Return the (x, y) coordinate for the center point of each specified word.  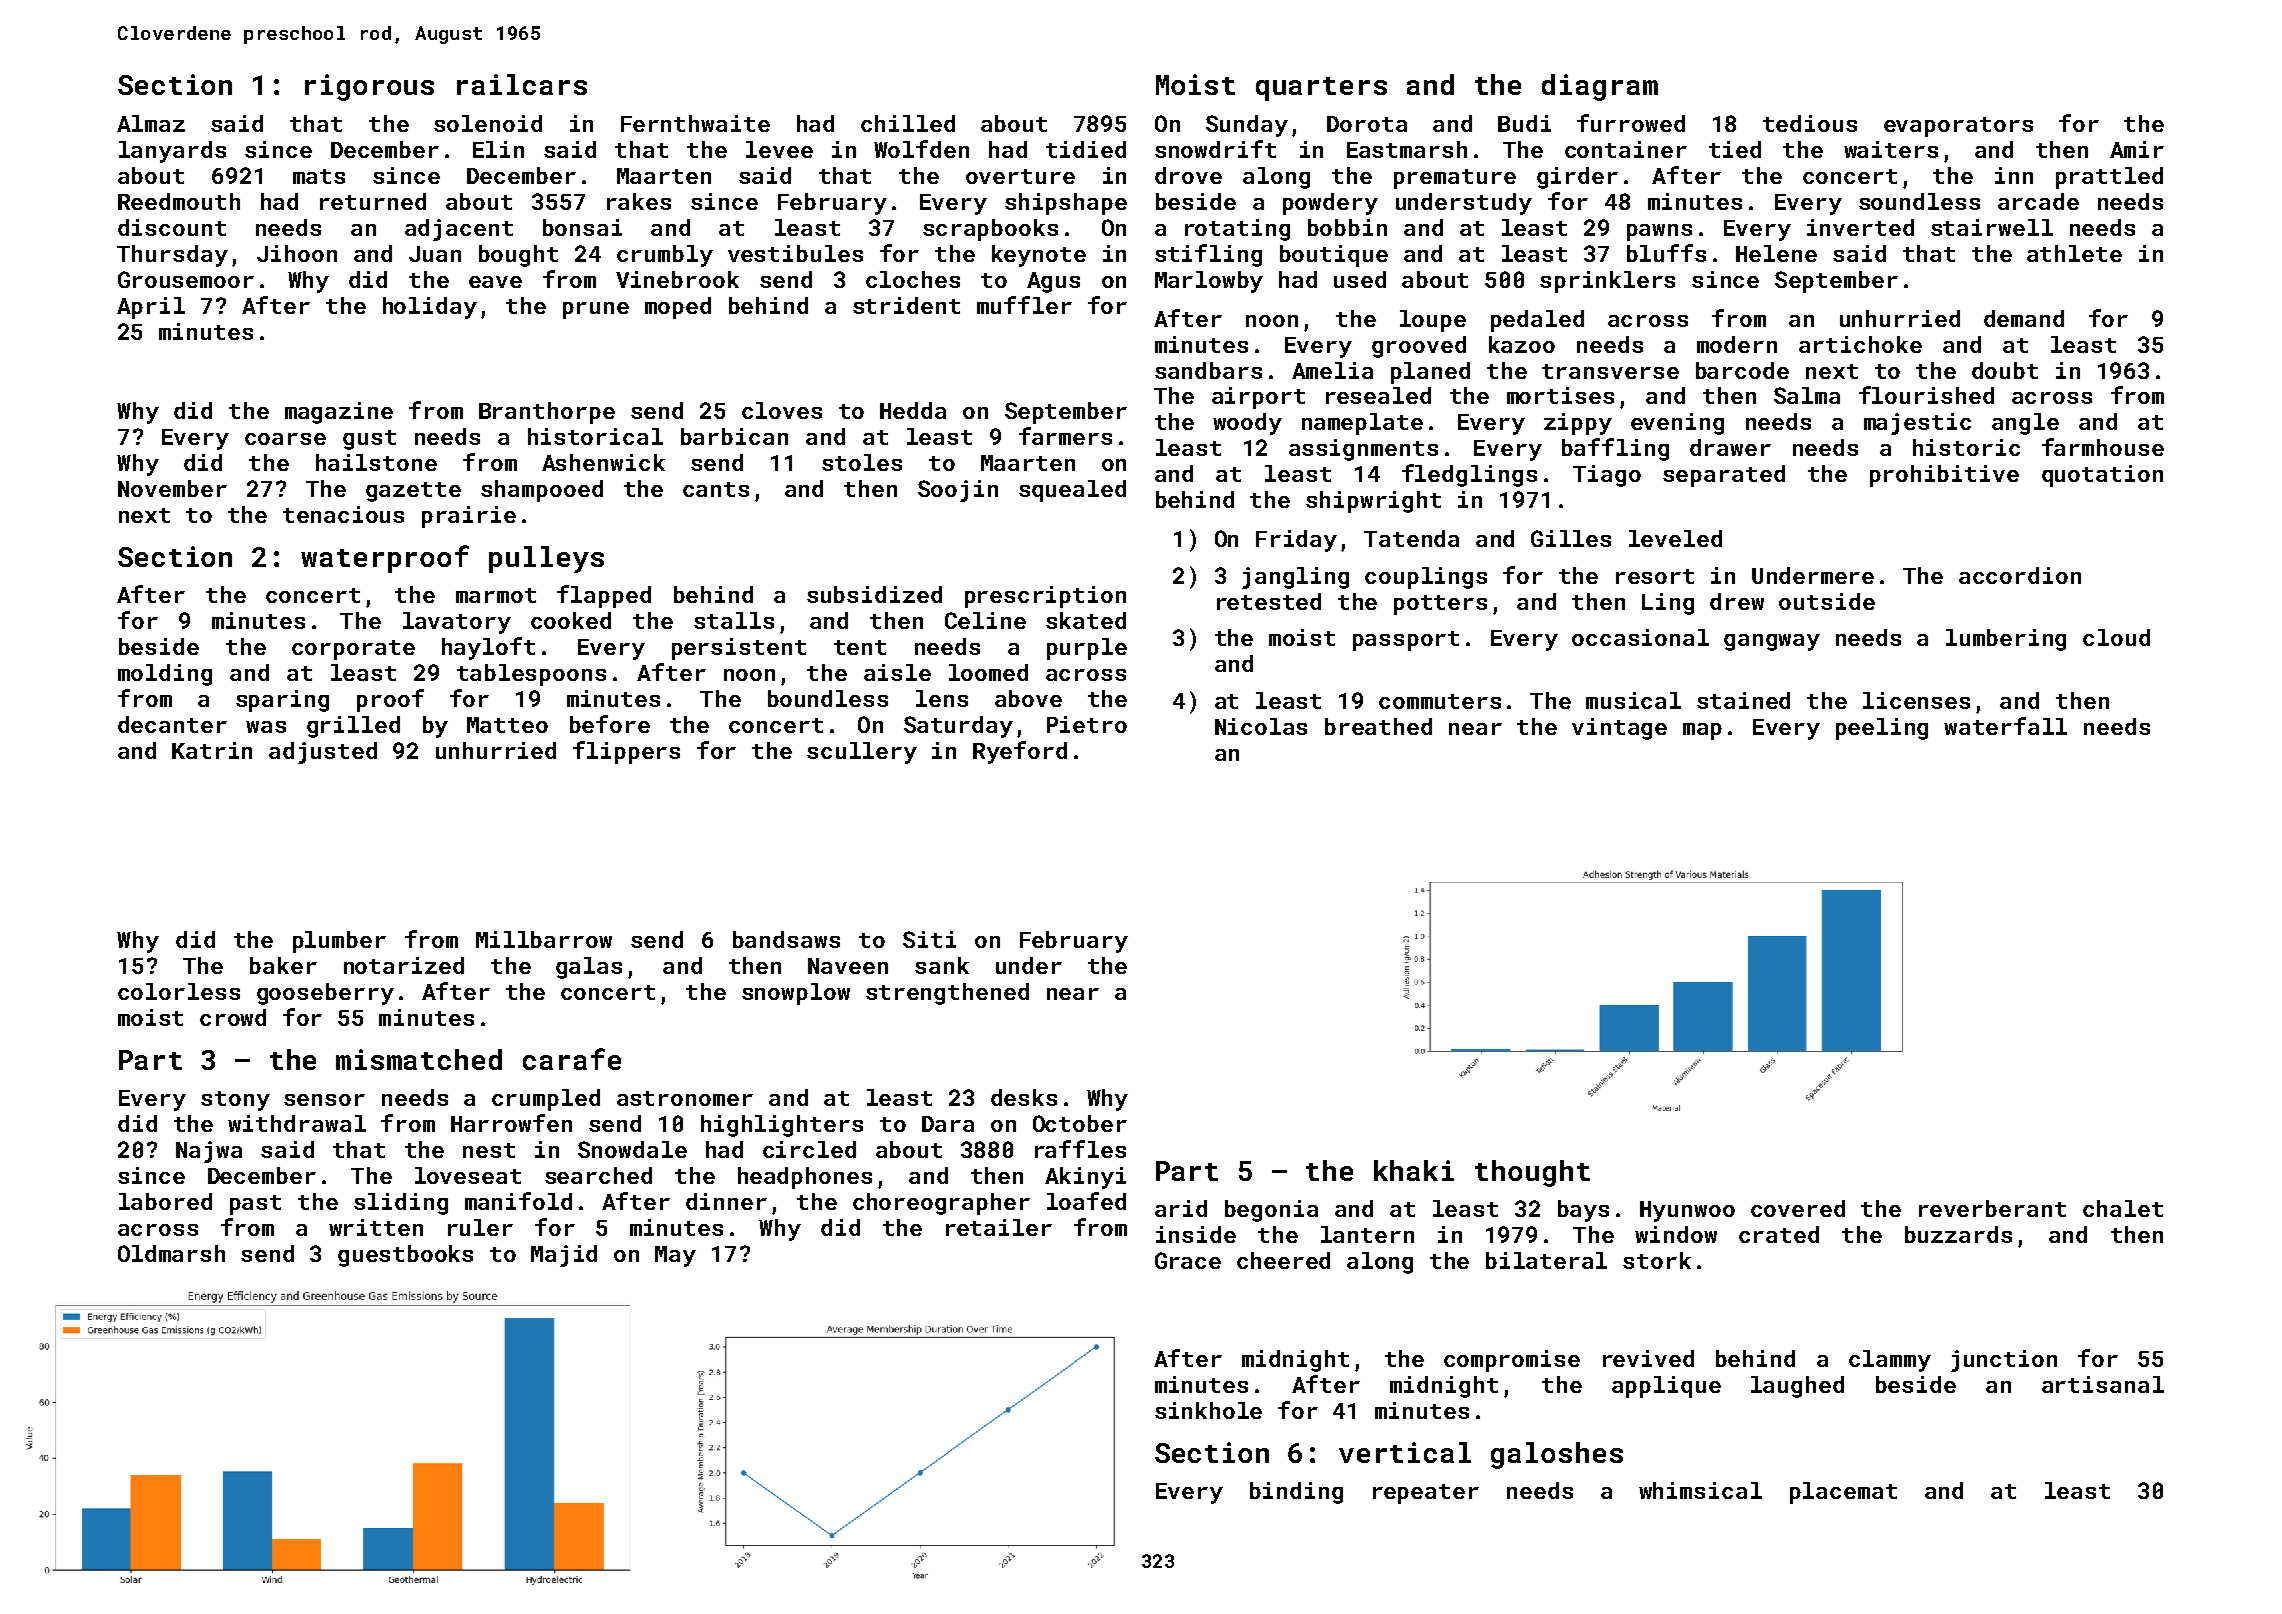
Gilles (1571, 538)
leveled (1675, 538)
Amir (2137, 149)
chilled (908, 123)
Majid (564, 1256)
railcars (522, 84)
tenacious (343, 514)
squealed (1072, 491)
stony (235, 1101)
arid (1181, 1208)
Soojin (958, 491)
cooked (571, 620)
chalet (2123, 1208)
